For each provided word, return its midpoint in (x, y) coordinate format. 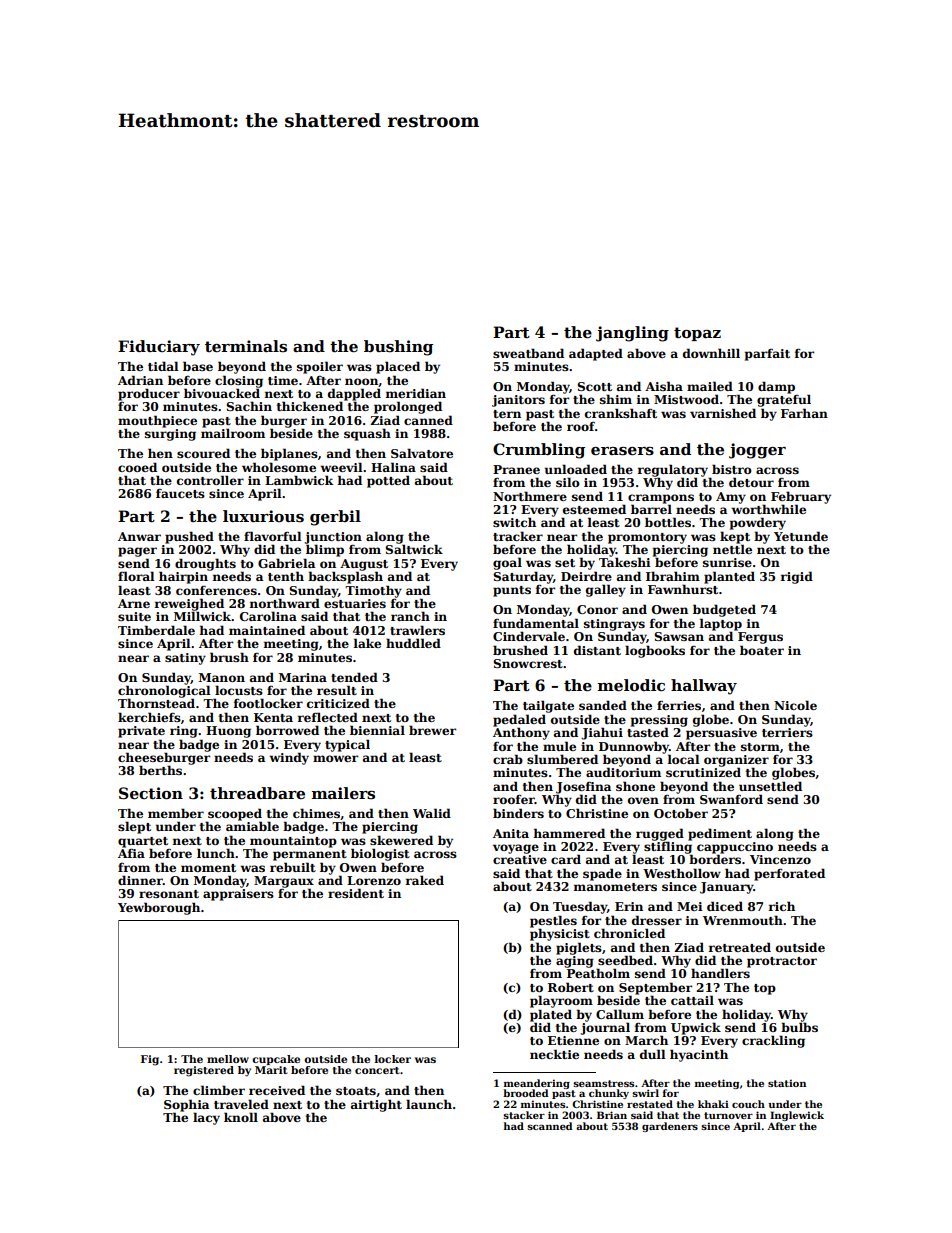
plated (551, 1015)
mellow (228, 1059)
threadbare (257, 793)
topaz (697, 334)
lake (367, 643)
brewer (432, 730)
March (646, 1040)
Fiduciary (159, 348)
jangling (632, 334)
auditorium (623, 772)
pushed (189, 537)
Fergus (760, 638)
